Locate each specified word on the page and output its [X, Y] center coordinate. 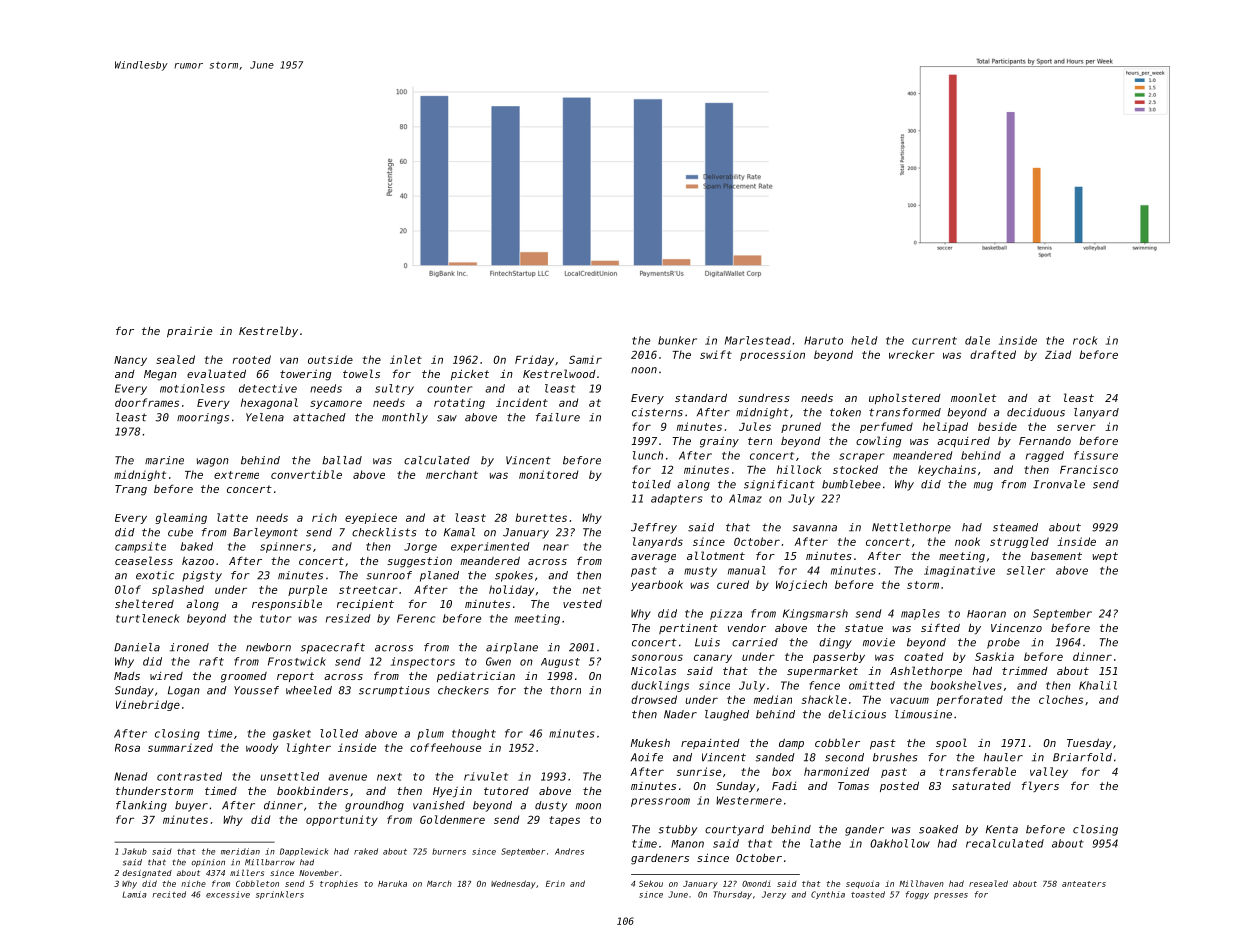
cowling [878, 442]
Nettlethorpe [911, 528]
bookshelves [966, 685]
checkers [463, 690]
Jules [755, 426]
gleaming [181, 518]
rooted [252, 359]
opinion [208, 863]
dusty [551, 806]
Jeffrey [654, 528]
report [295, 677]
